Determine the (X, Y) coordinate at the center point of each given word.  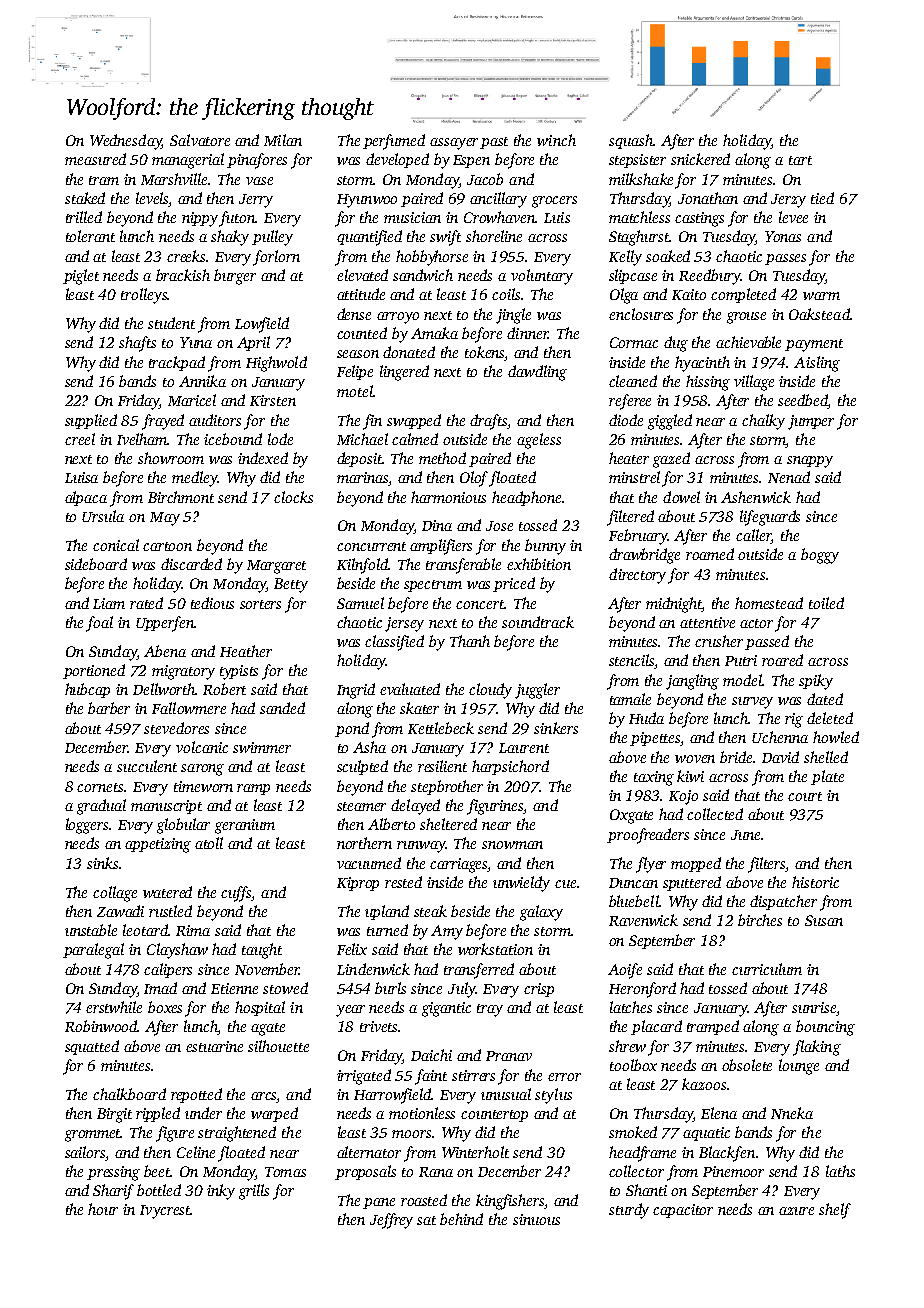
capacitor (683, 1211)
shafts (137, 344)
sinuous (536, 1219)
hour (103, 1209)
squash (631, 141)
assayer (454, 144)
